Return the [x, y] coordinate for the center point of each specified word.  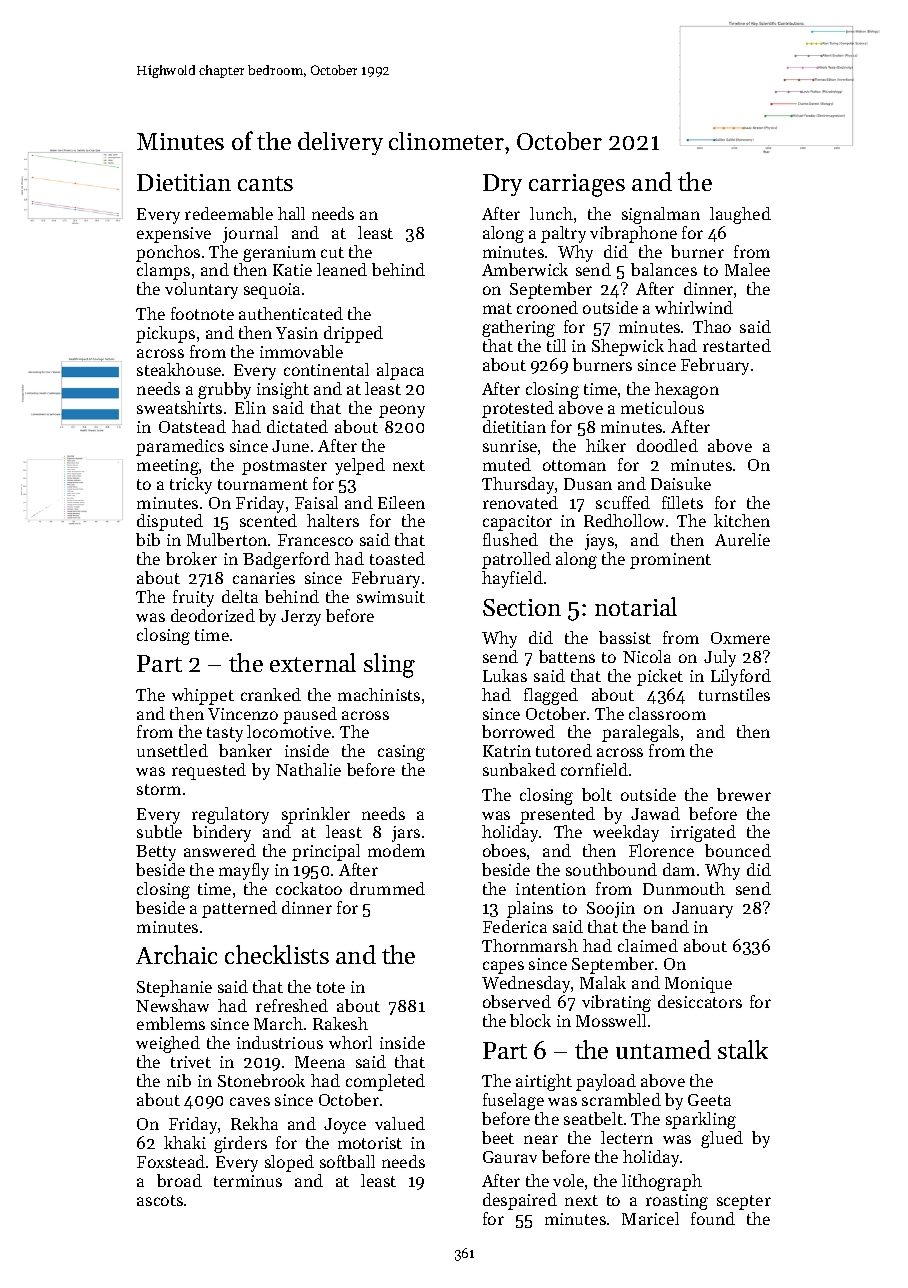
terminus [248, 1181]
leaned [342, 269]
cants [265, 183]
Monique [698, 985]
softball [347, 1161]
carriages [577, 185]
